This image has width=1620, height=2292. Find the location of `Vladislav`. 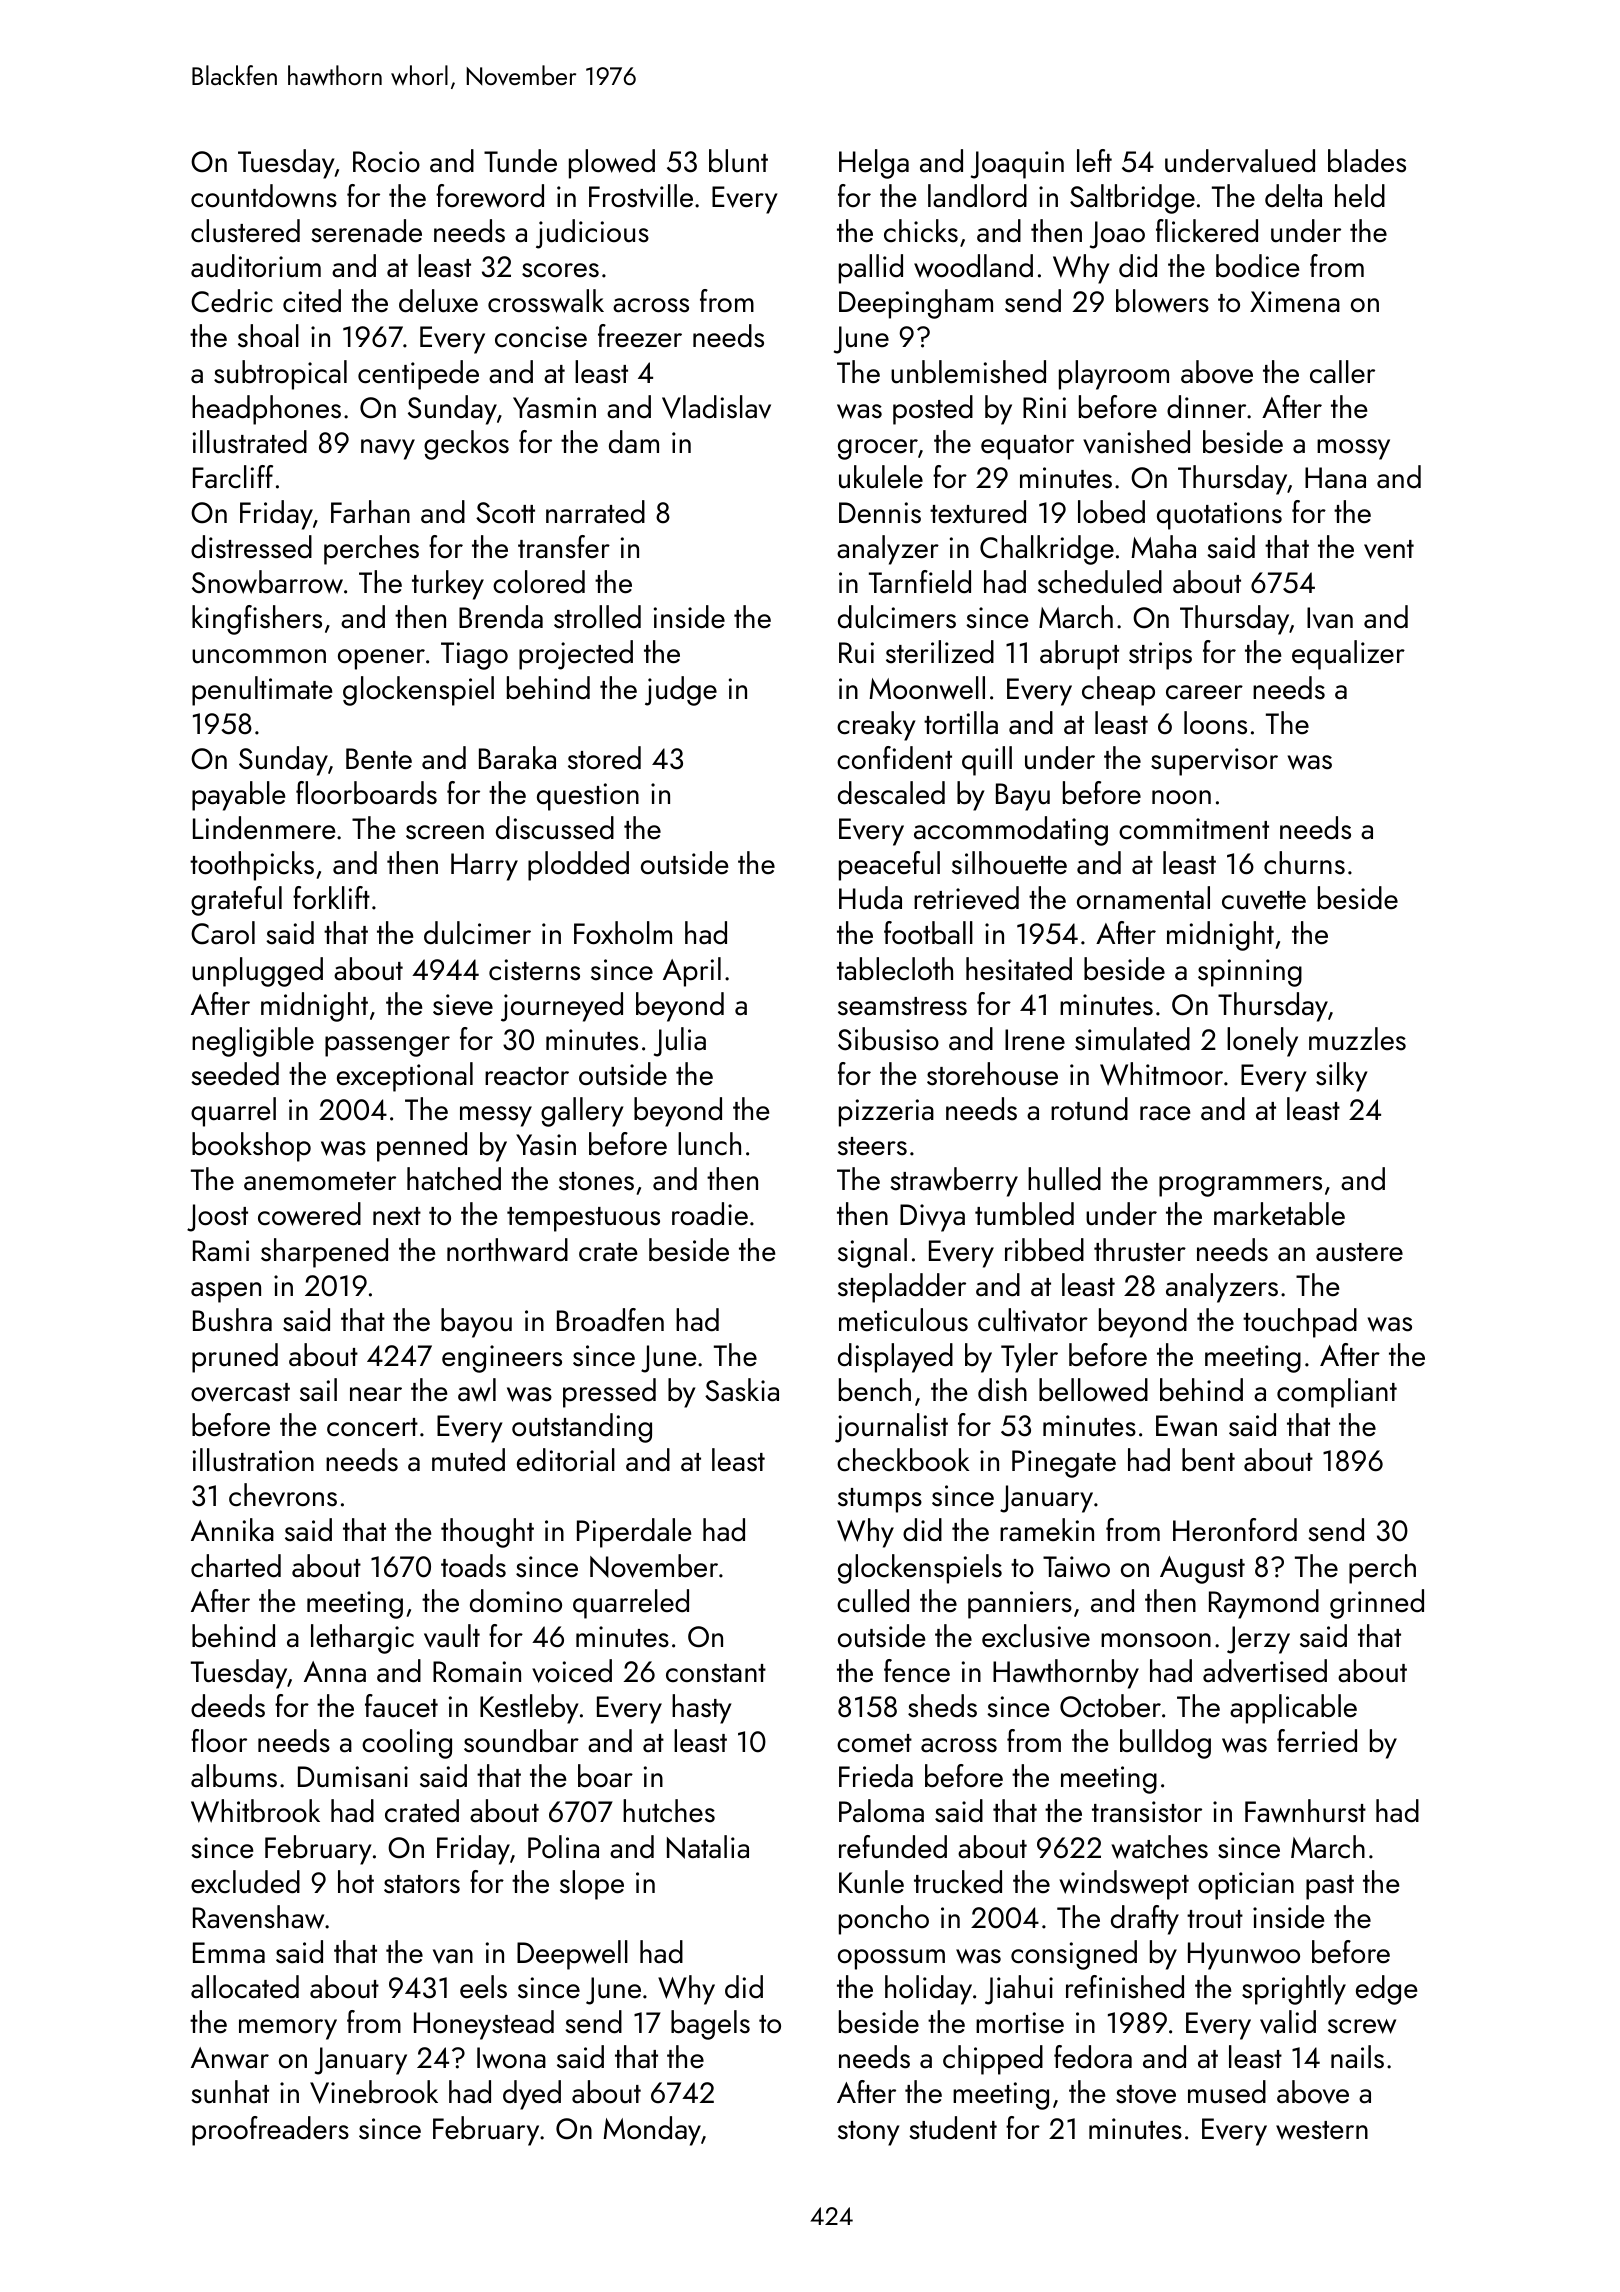

Vladislav is located at coordinates (716, 407).
